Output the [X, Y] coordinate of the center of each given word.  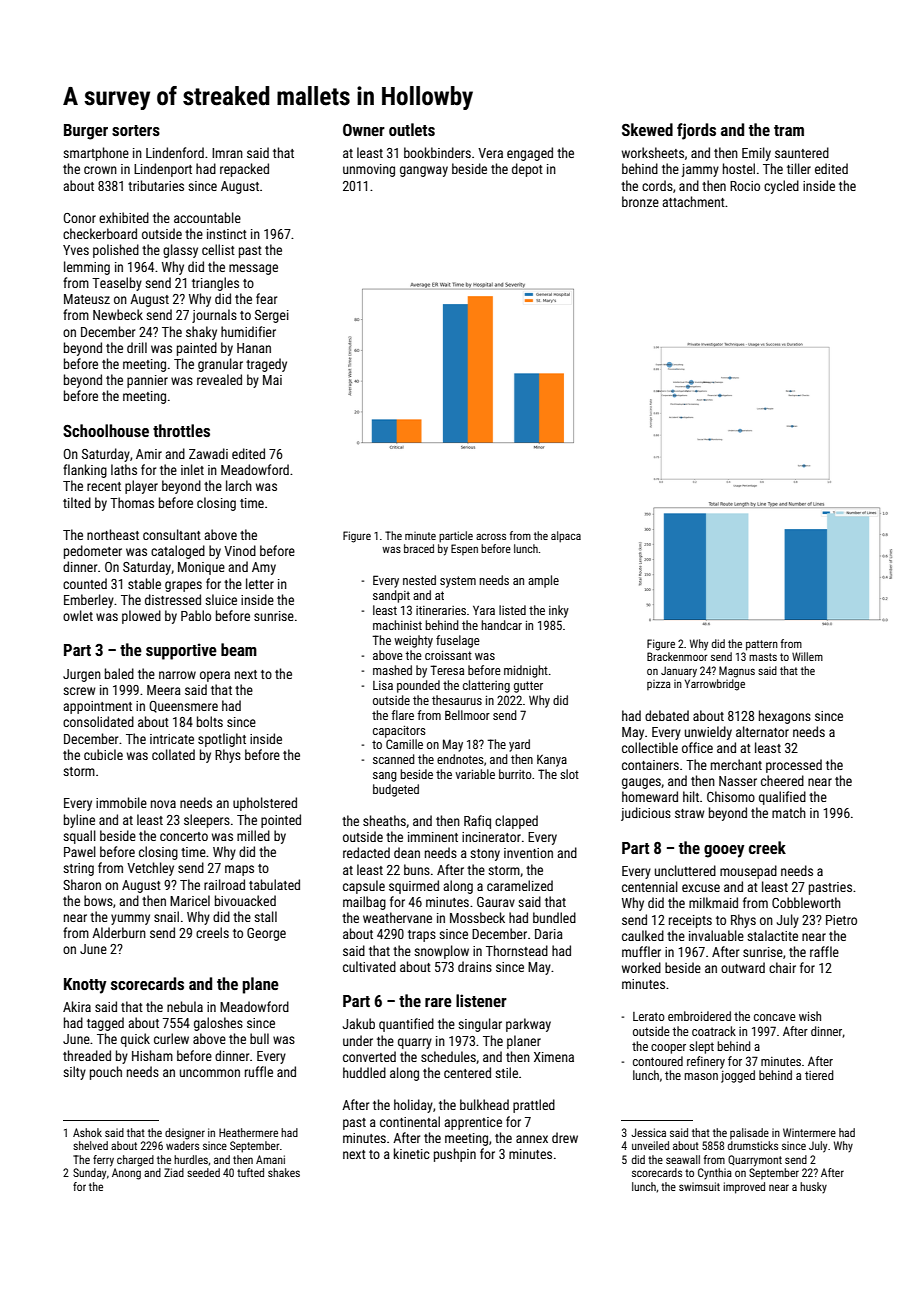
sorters [136, 130]
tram [789, 130]
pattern [762, 645]
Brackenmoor [677, 656]
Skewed [647, 129]
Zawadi [208, 453]
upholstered [265, 804]
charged [135, 1161]
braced [419, 548]
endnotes [460, 759]
